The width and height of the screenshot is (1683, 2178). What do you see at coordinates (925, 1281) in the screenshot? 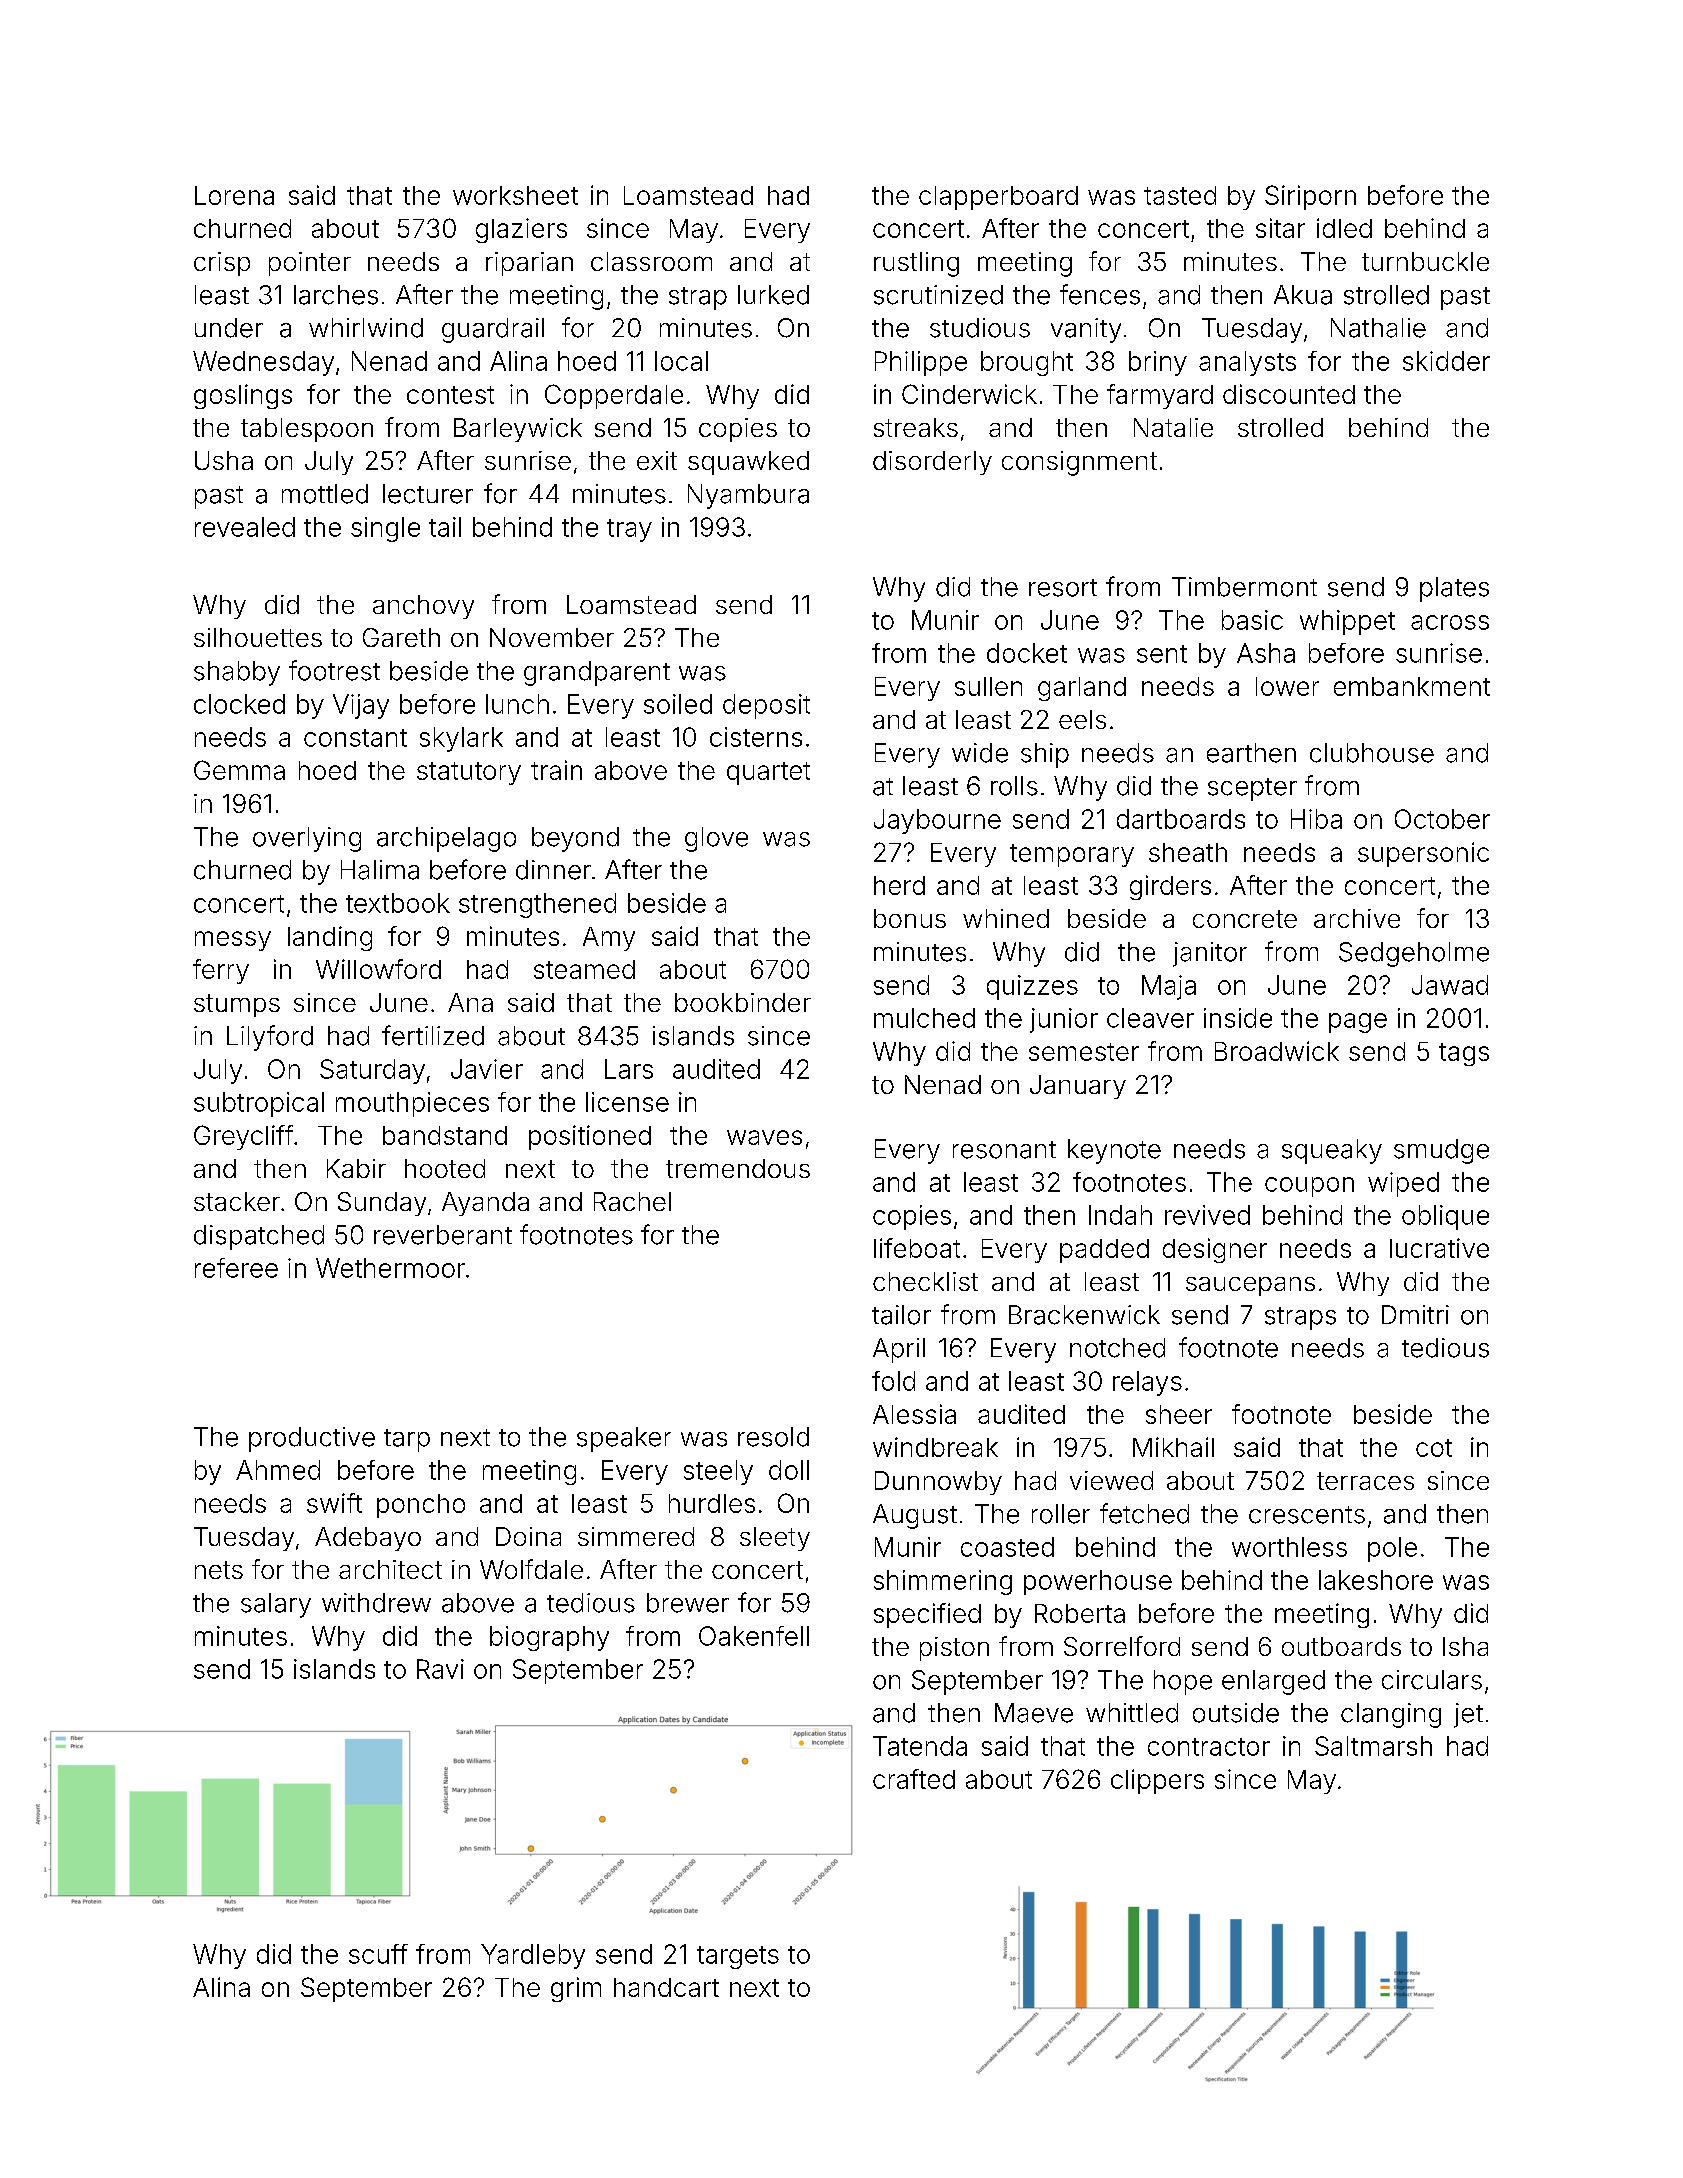
I see `checklist` at bounding box center [925, 1281].
